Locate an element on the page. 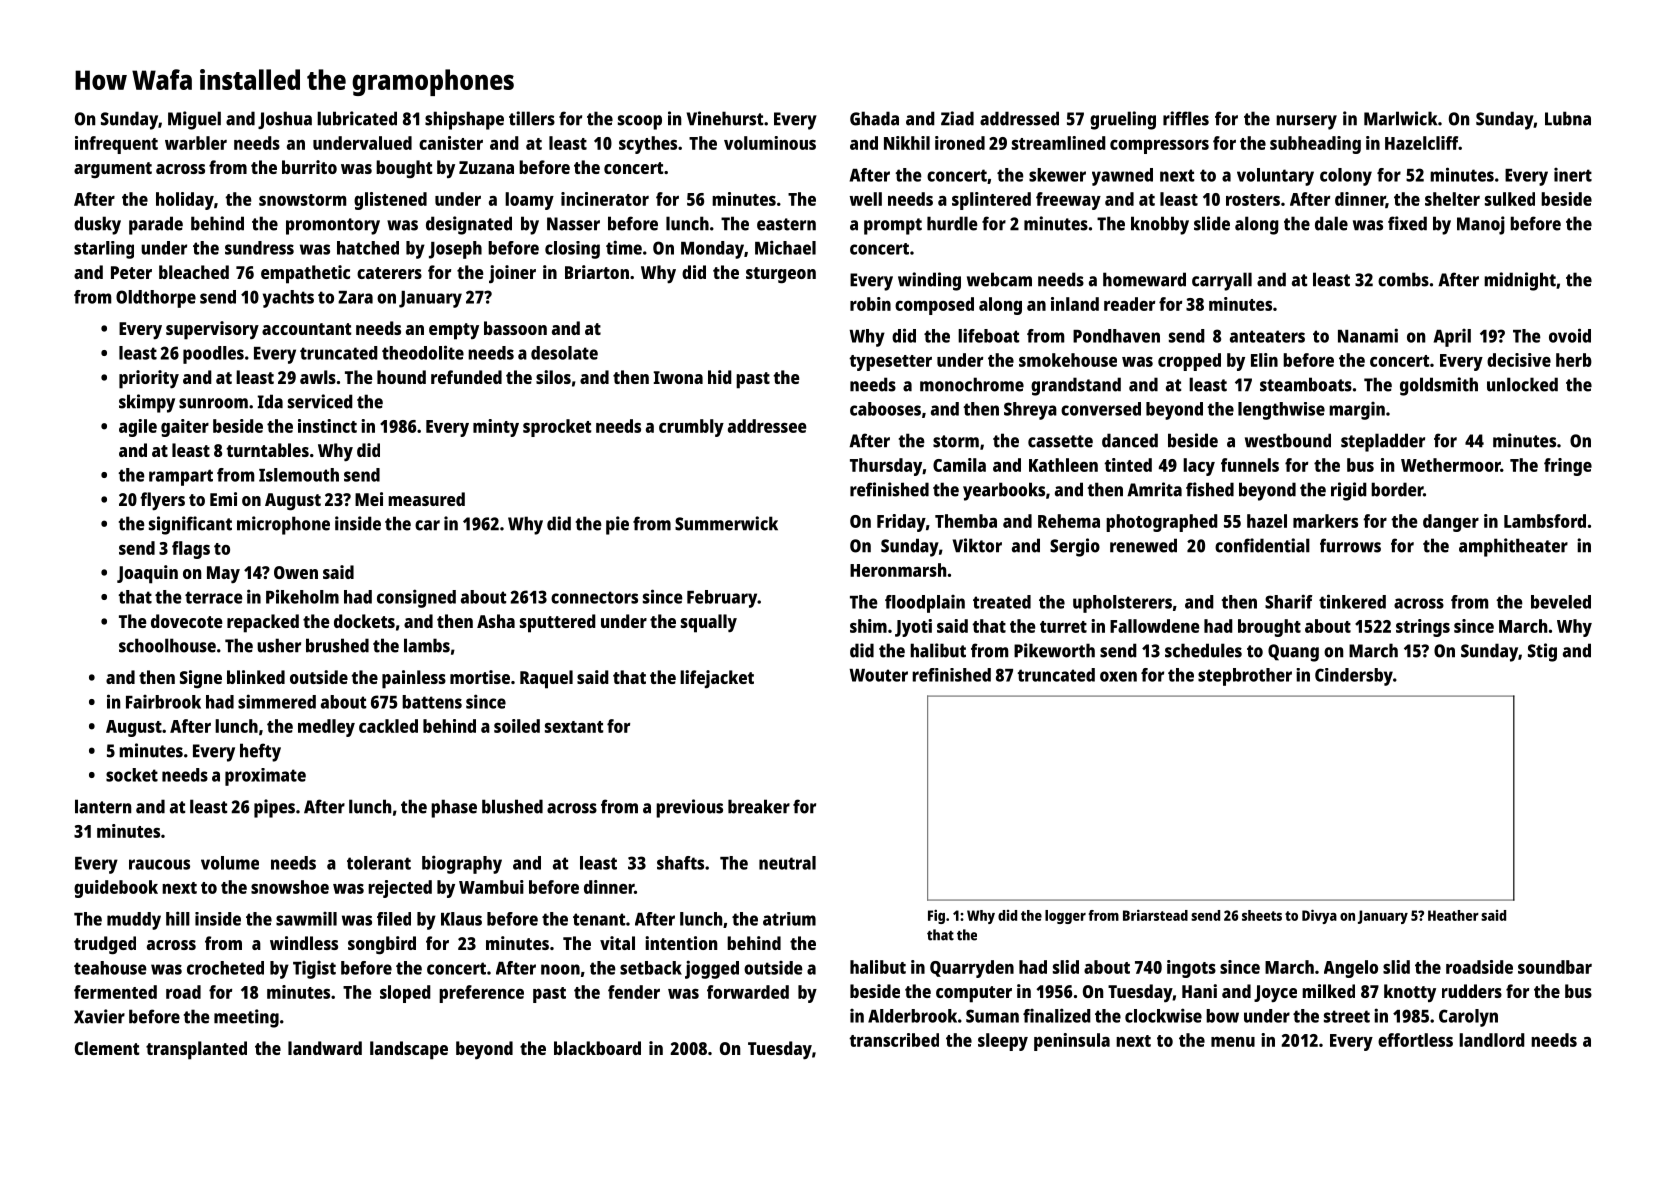 This image has width=1666, height=1178. Viktor is located at coordinates (977, 545).
